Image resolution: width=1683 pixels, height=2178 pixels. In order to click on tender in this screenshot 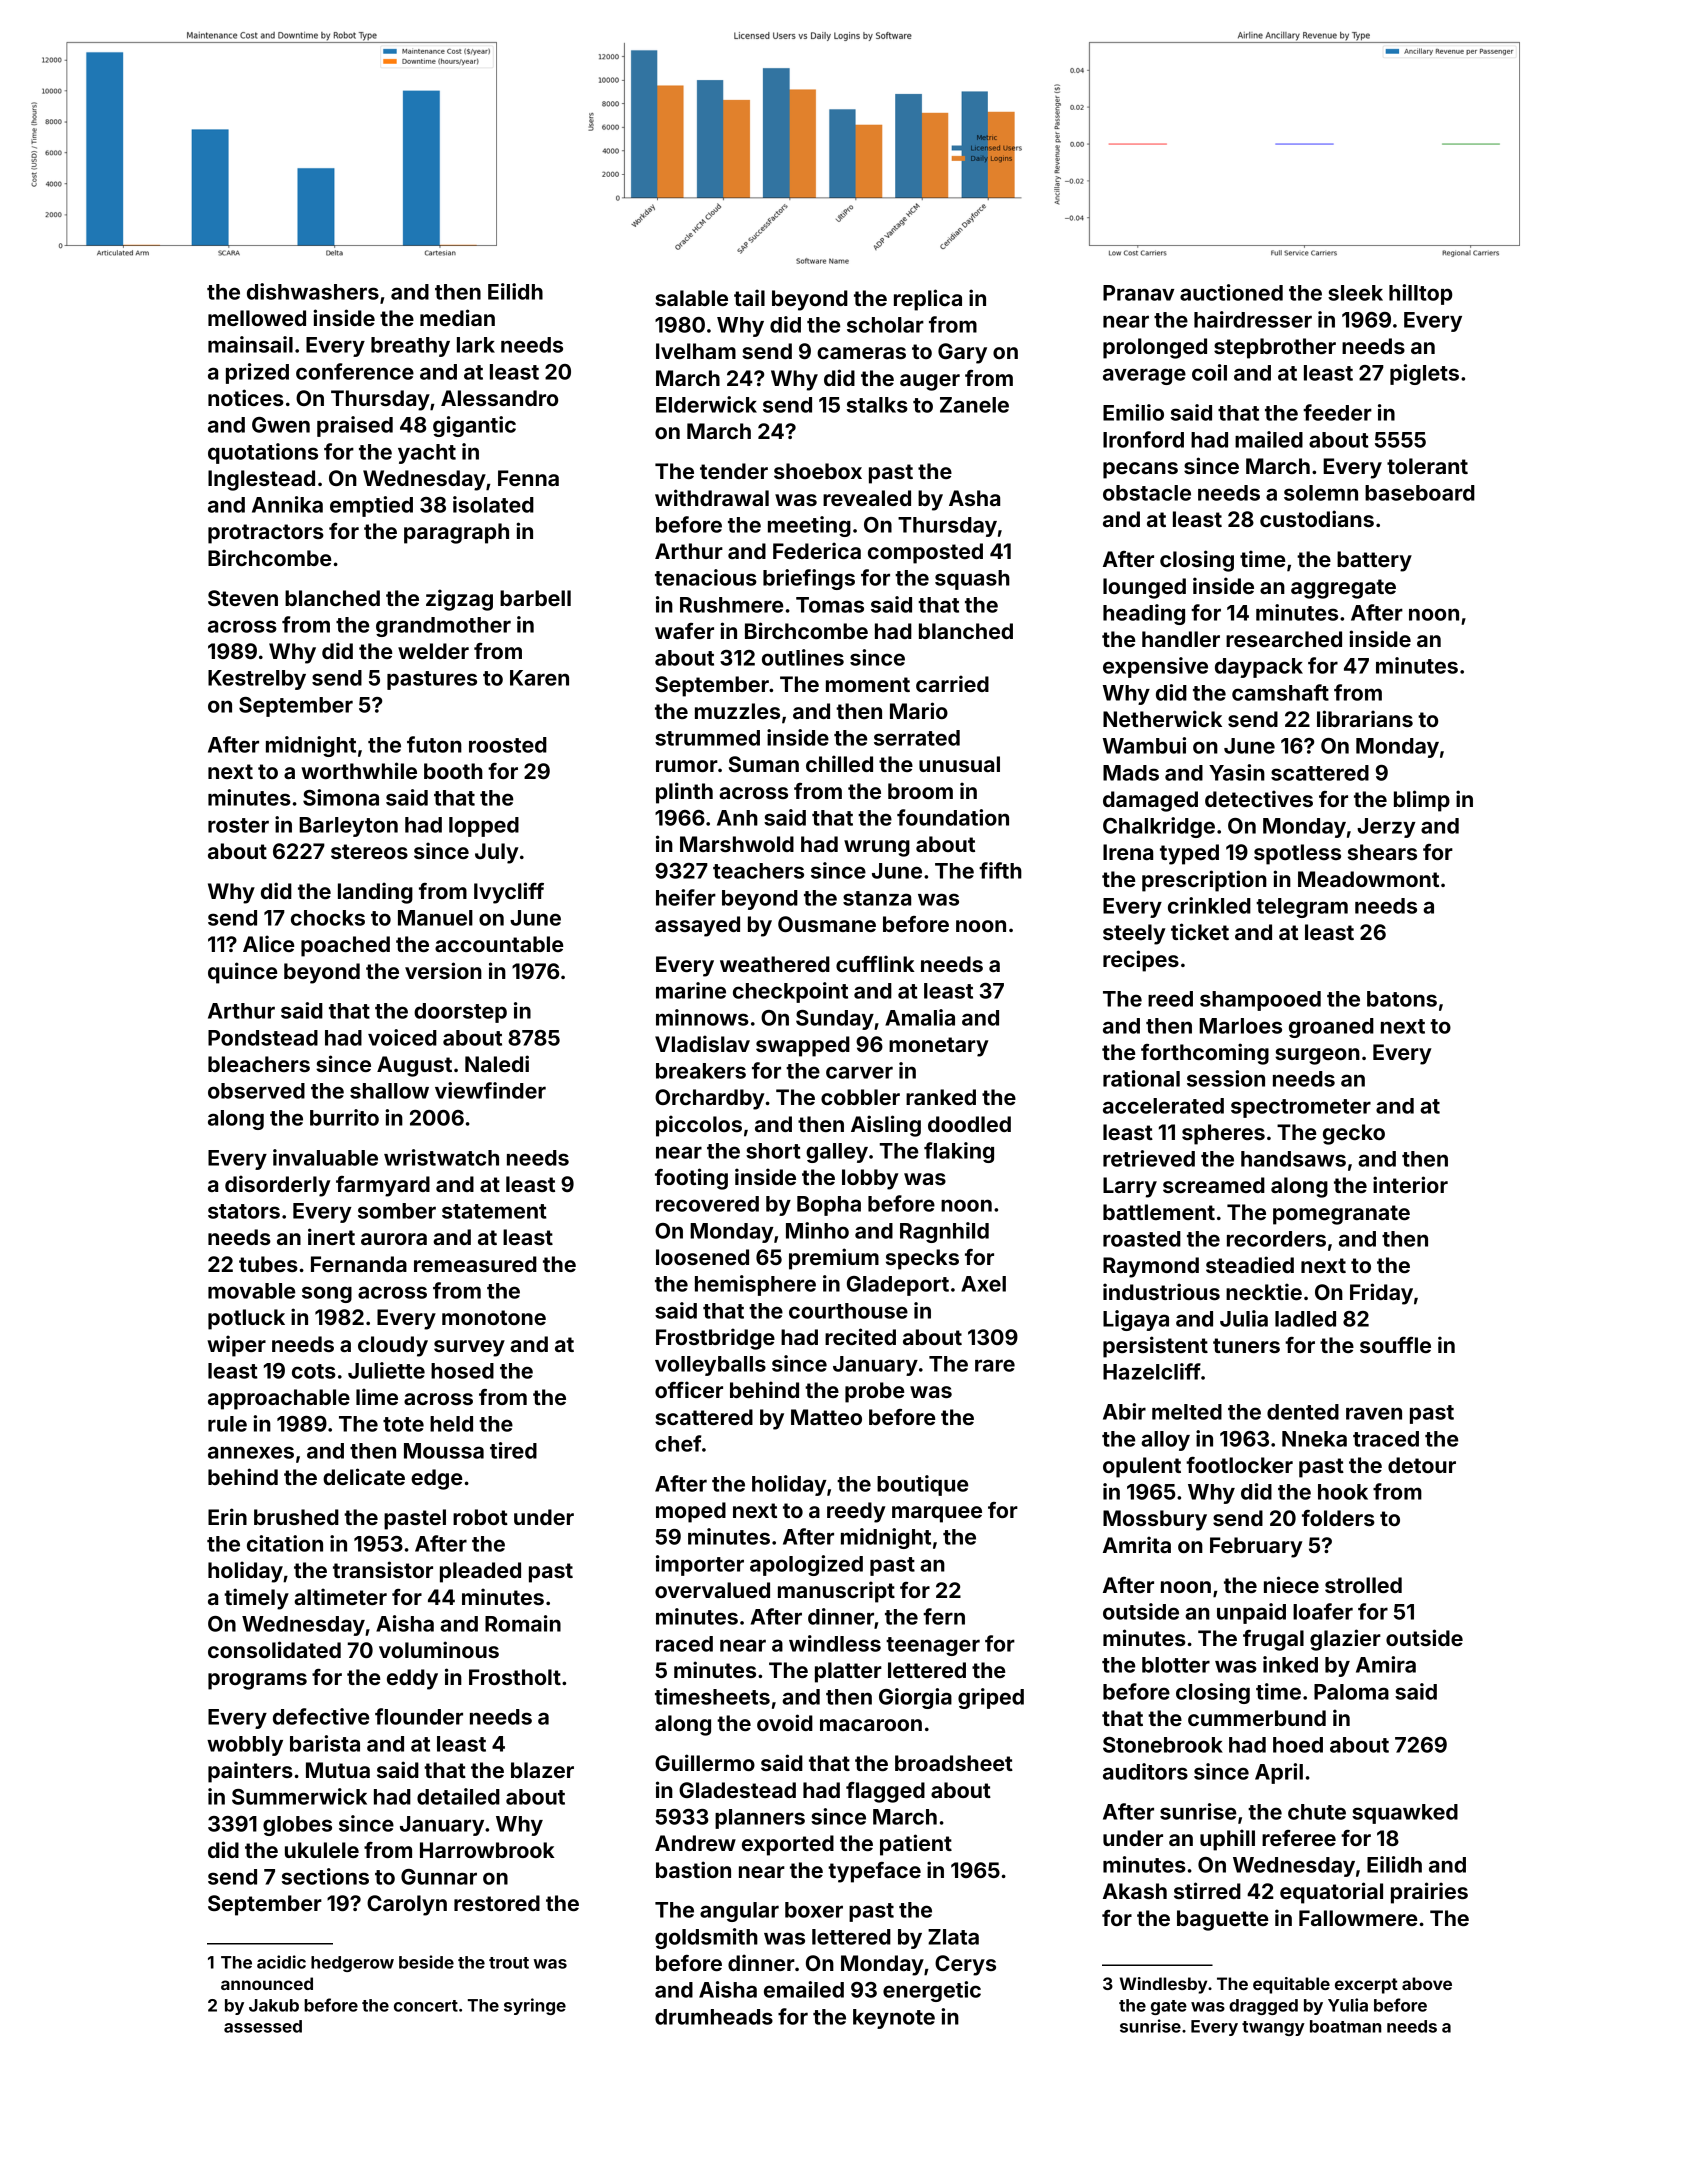, I will do `click(734, 471)`.
